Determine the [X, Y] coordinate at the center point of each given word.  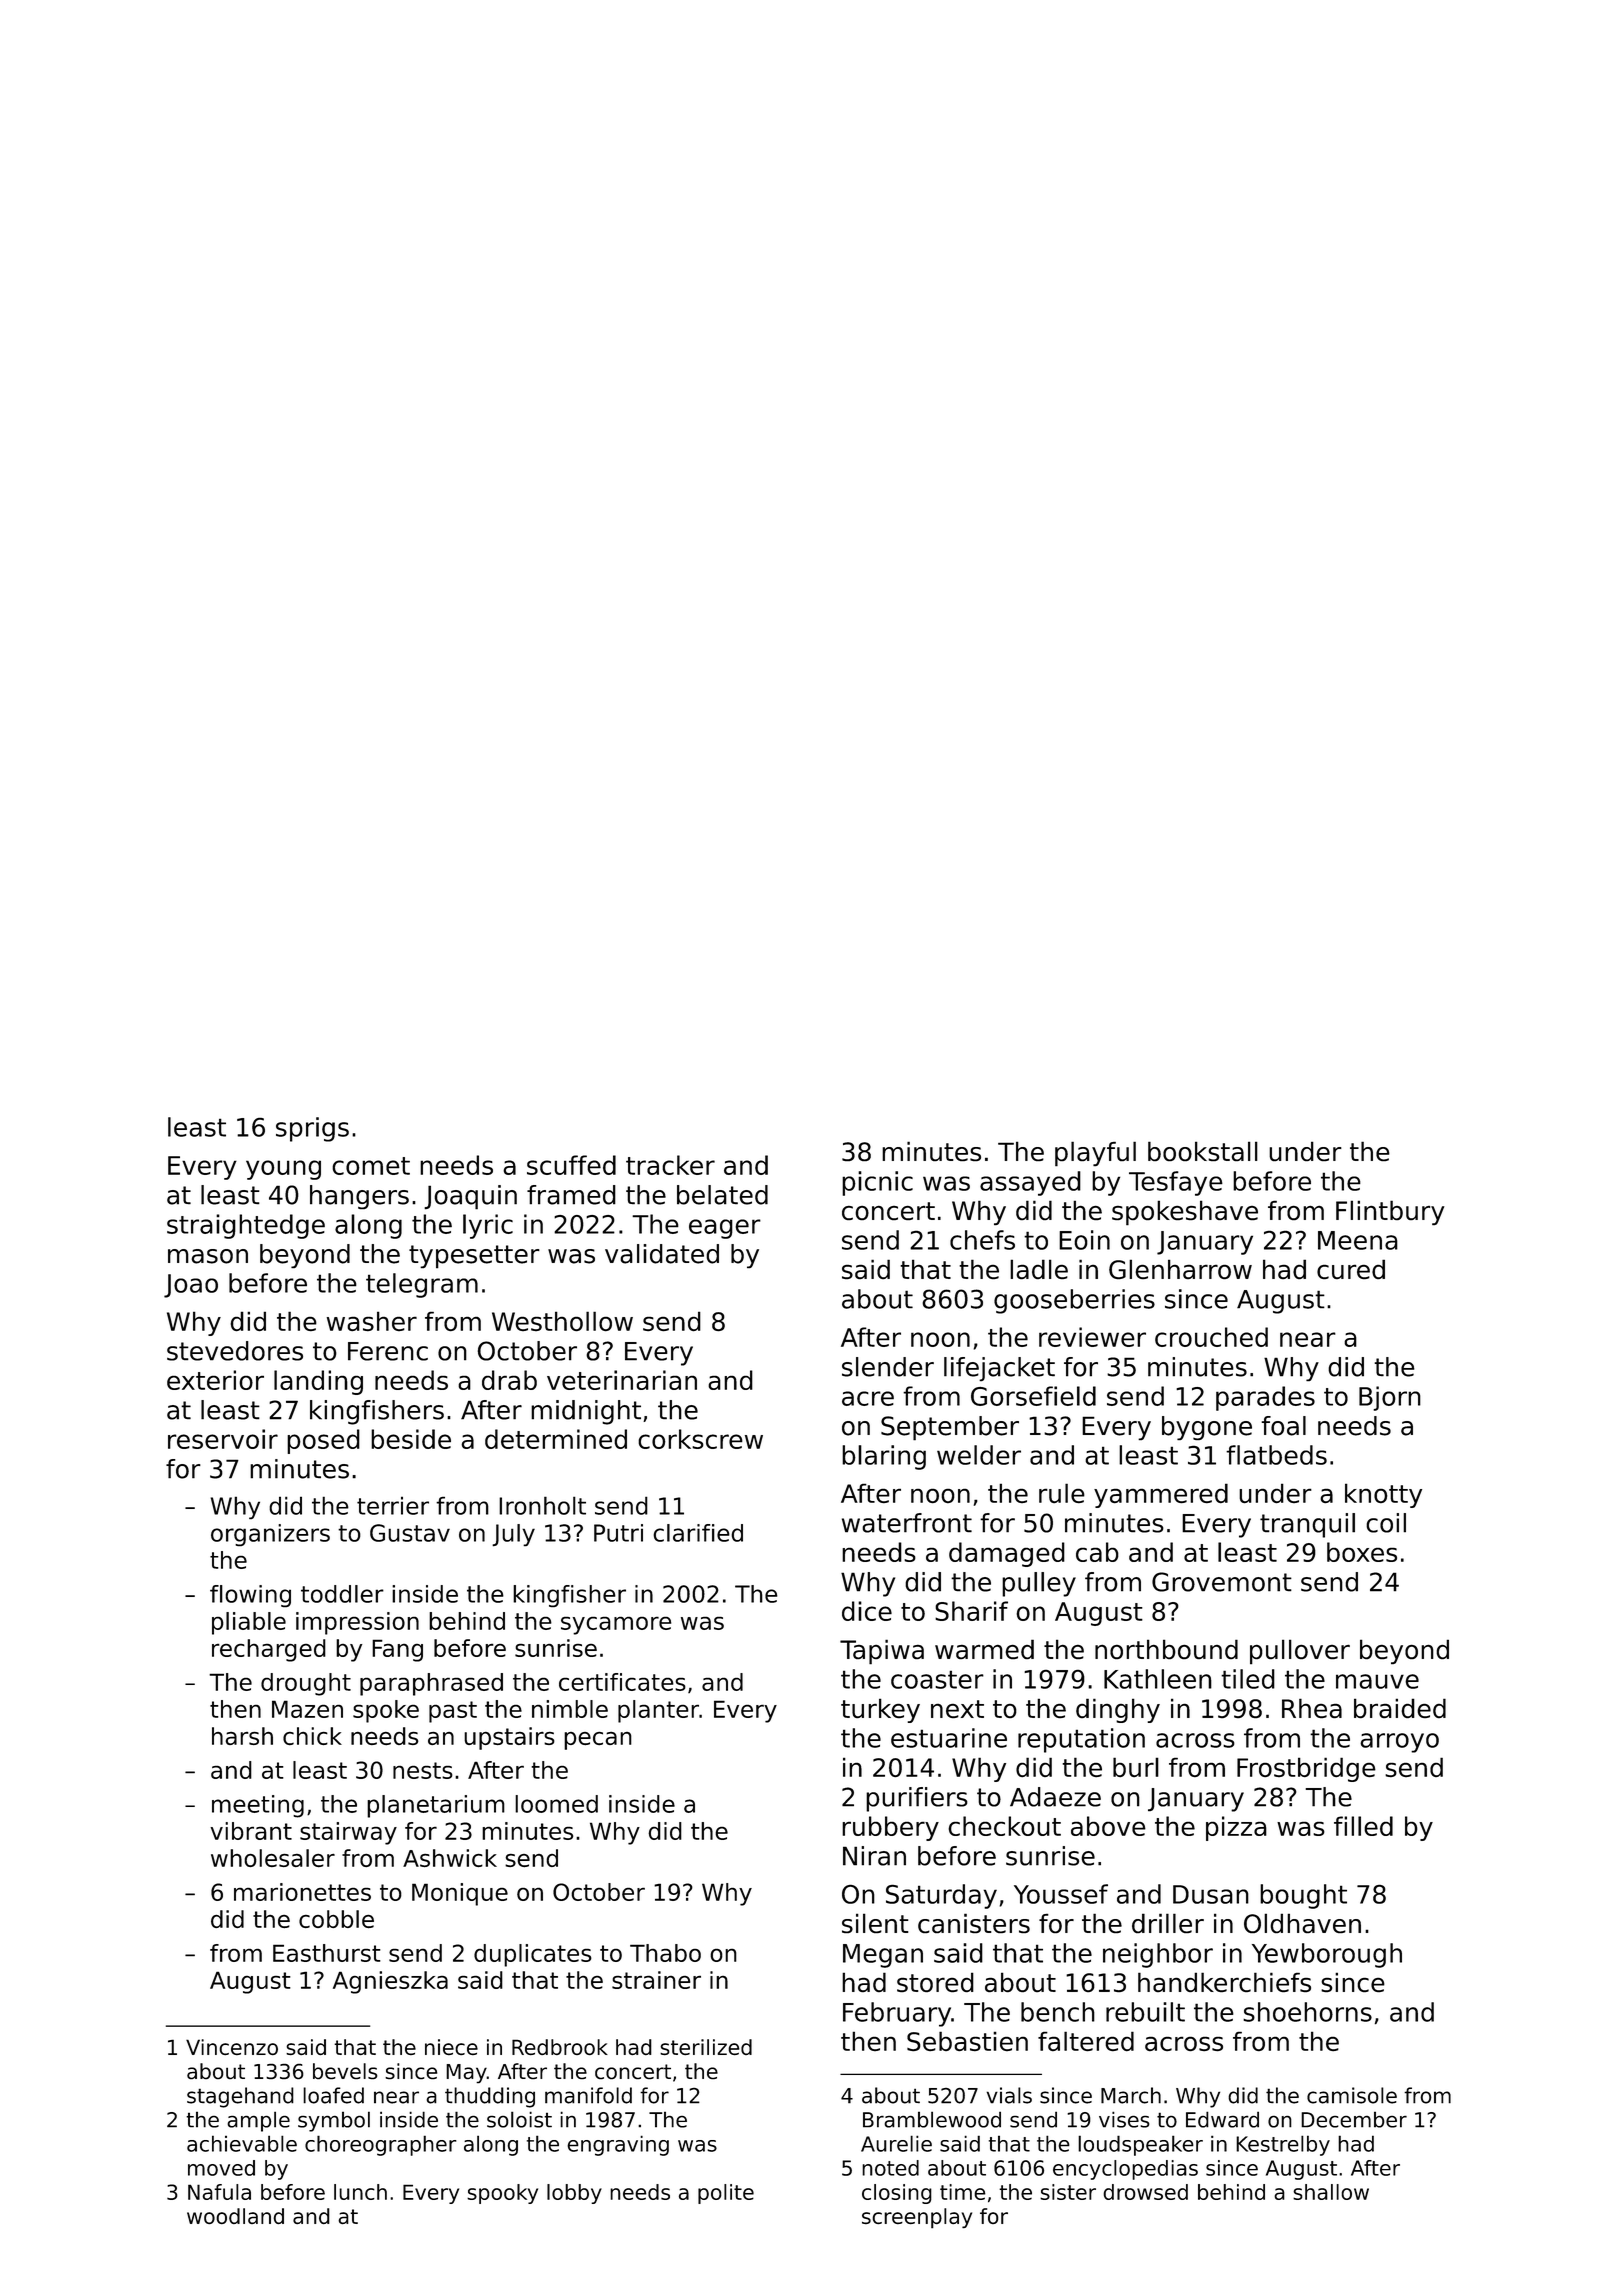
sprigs [312, 1129]
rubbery [890, 1828]
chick [312, 1736]
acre [868, 1398]
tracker [670, 1165]
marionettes [302, 1892]
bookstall [1203, 1151]
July [513, 1535]
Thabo [665, 1953]
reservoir [223, 1439]
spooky [502, 2194]
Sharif [971, 1611]
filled [1363, 1826]
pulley [1039, 1584]
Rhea [1312, 1708]
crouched [1211, 1337]
